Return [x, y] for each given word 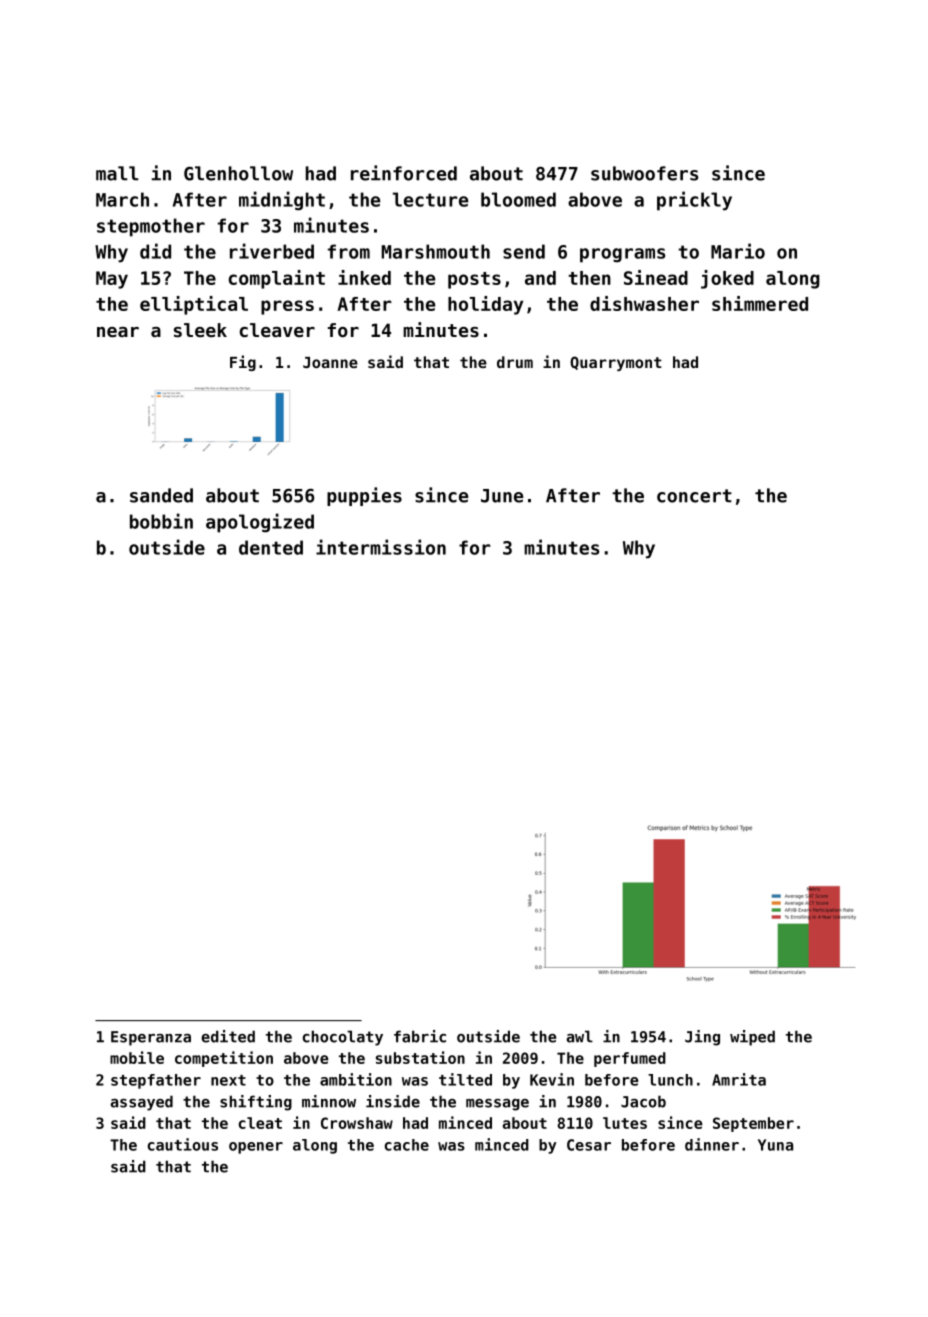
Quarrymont [616, 363]
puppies [364, 496]
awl [579, 1036]
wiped [752, 1038]
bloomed [518, 199]
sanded [161, 495]
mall [117, 173]
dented [271, 547]
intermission [381, 547]
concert [694, 496]
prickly [694, 201]
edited [228, 1036]
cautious [183, 1144]
